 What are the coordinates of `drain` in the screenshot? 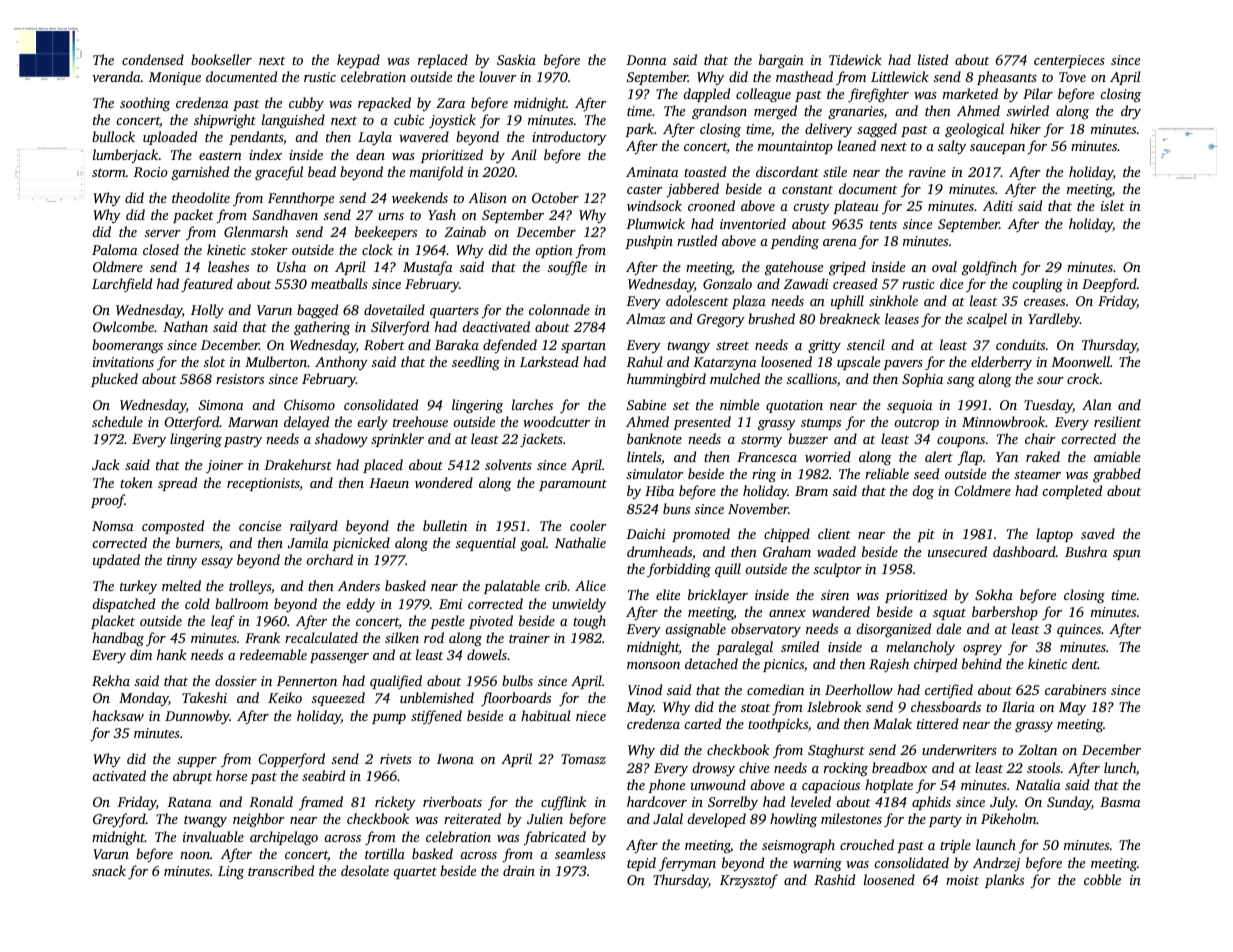 It's located at (519, 870).
